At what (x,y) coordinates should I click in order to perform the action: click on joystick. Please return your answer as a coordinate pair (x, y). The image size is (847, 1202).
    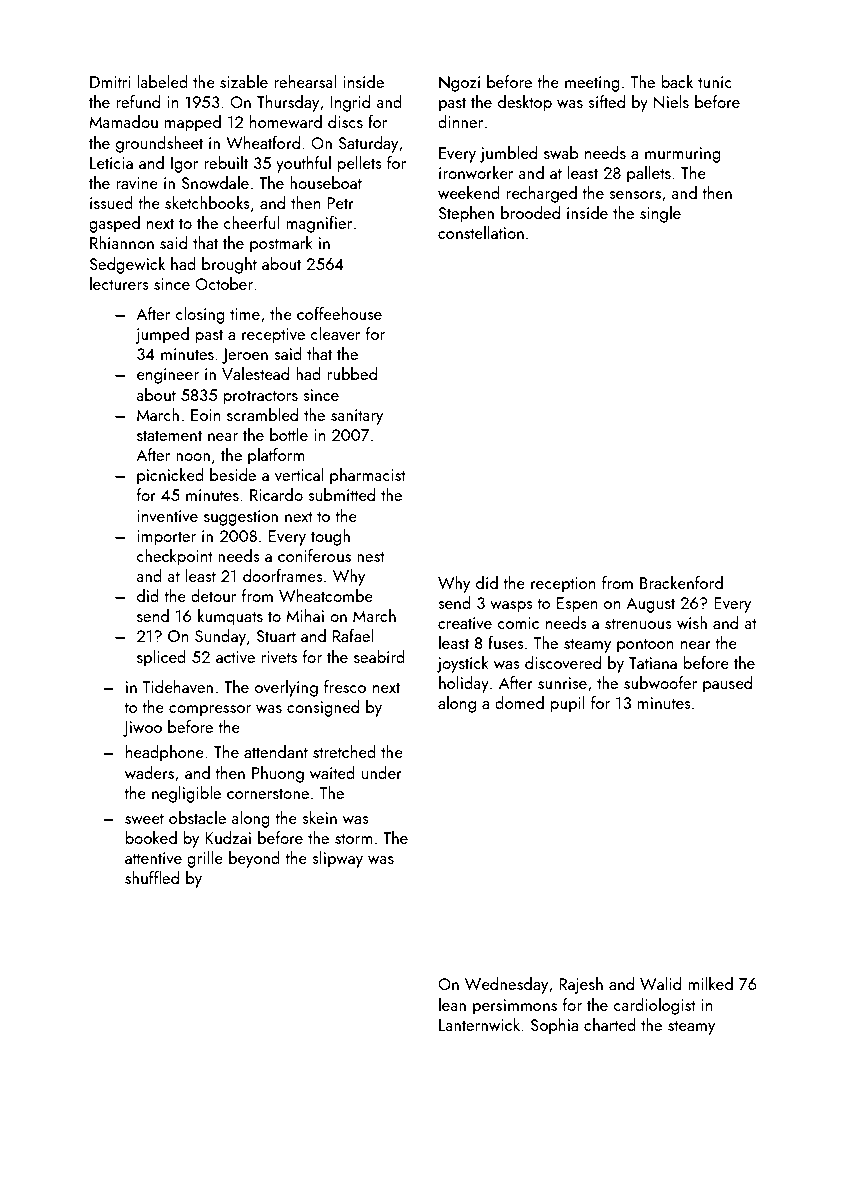
    Looking at the image, I should click on (463, 664).
